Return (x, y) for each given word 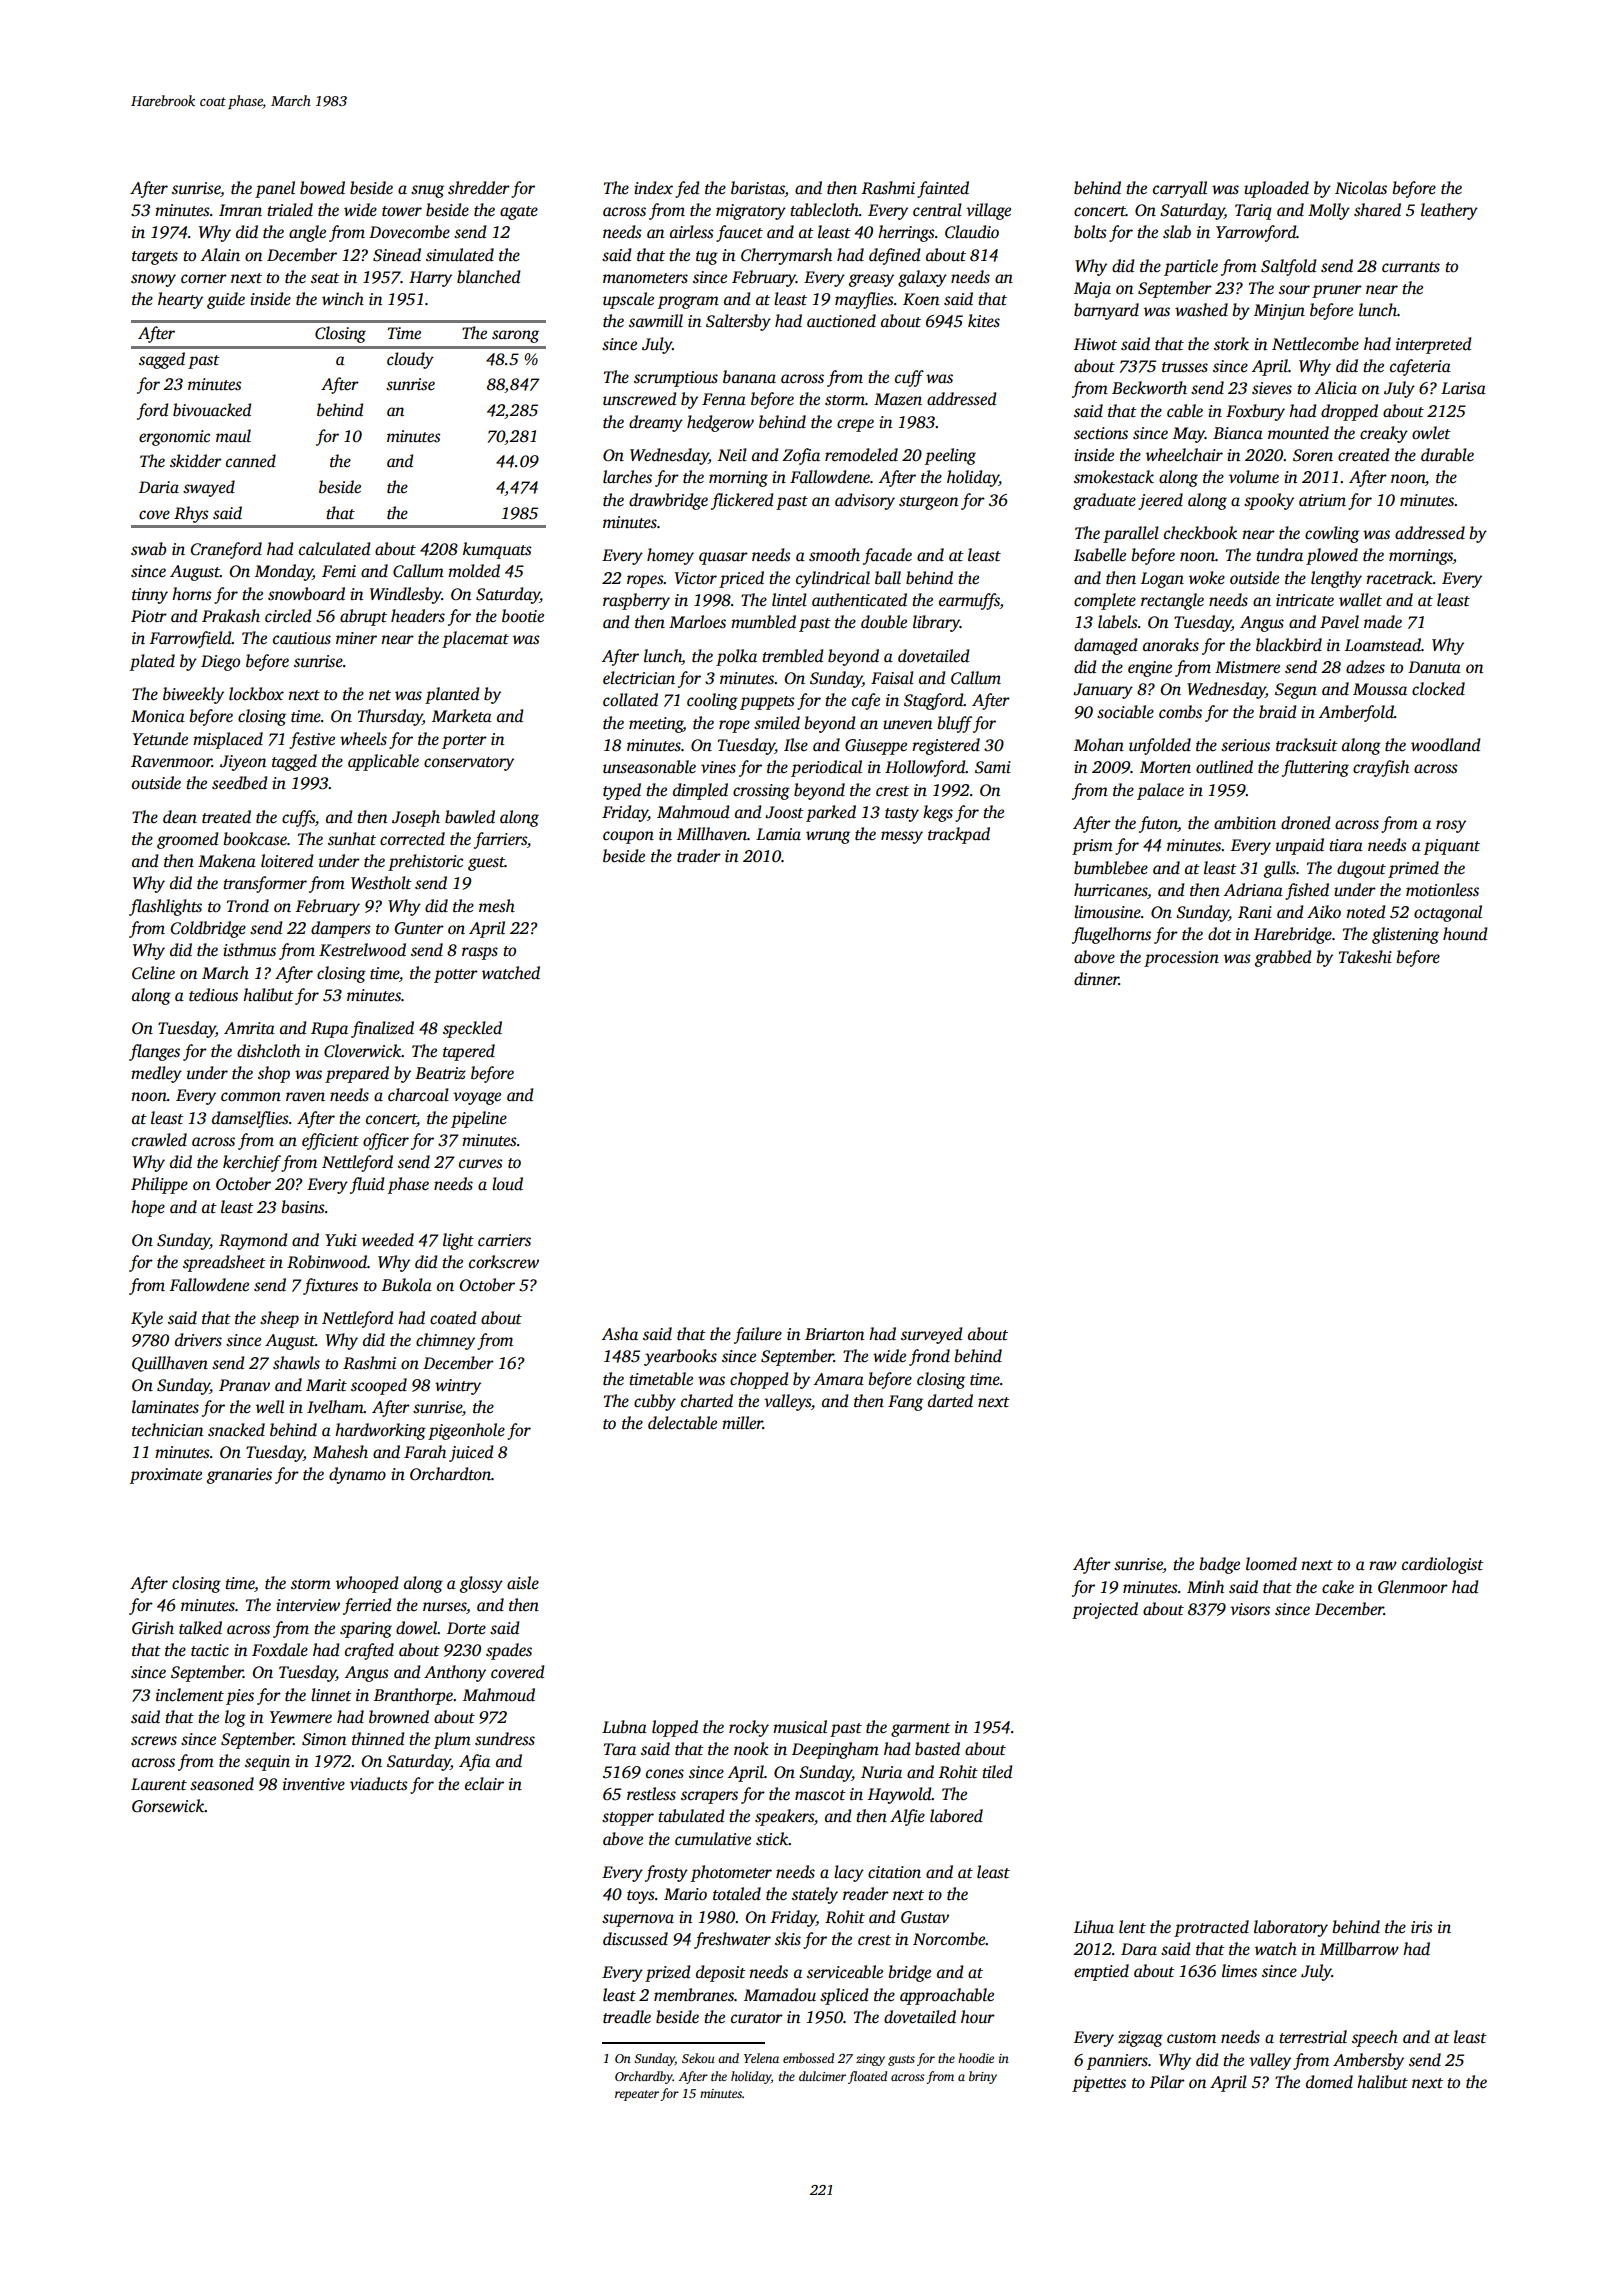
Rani (1255, 912)
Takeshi (1365, 957)
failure (758, 1335)
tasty (902, 815)
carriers (504, 1240)
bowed (322, 187)
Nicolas (1361, 188)
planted (452, 695)
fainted (943, 189)
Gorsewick (168, 1806)
